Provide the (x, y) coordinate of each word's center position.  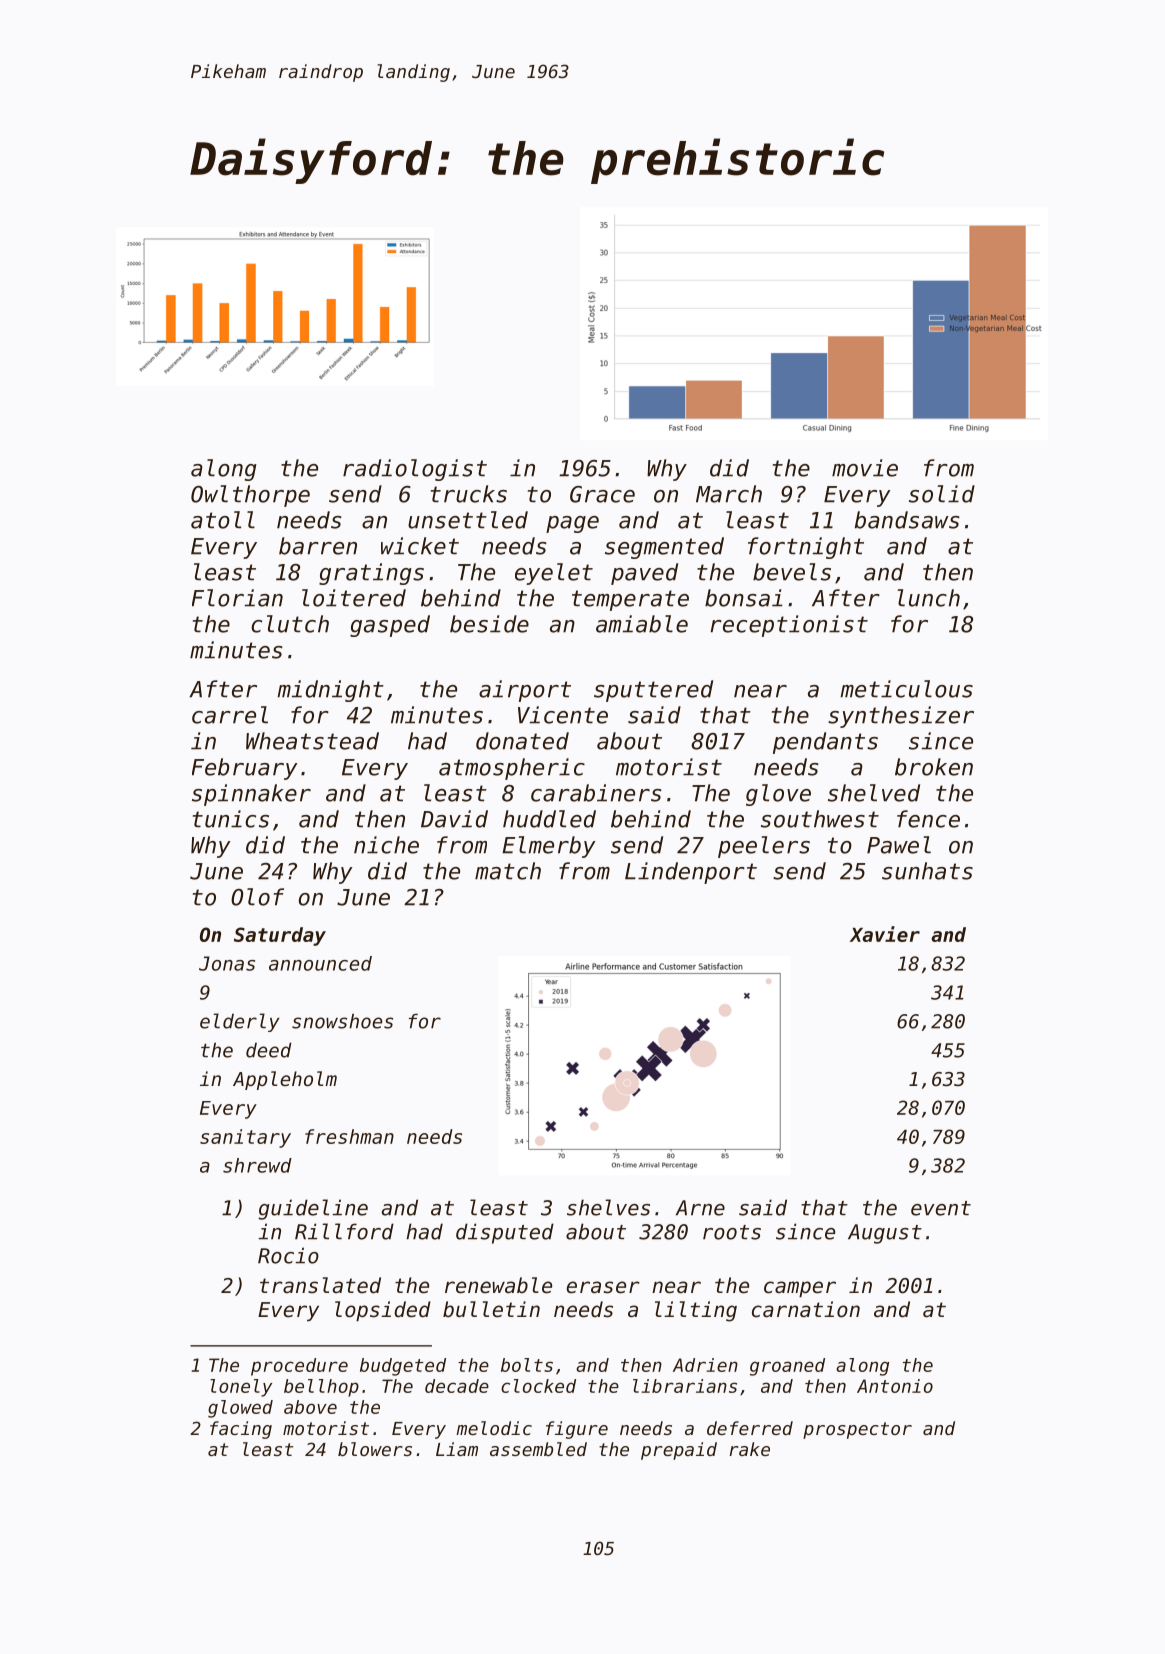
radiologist (415, 470)
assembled (538, 1449)
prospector (857, 1430)
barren (318, 546)
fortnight (806, 548)
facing (241, 1430)
